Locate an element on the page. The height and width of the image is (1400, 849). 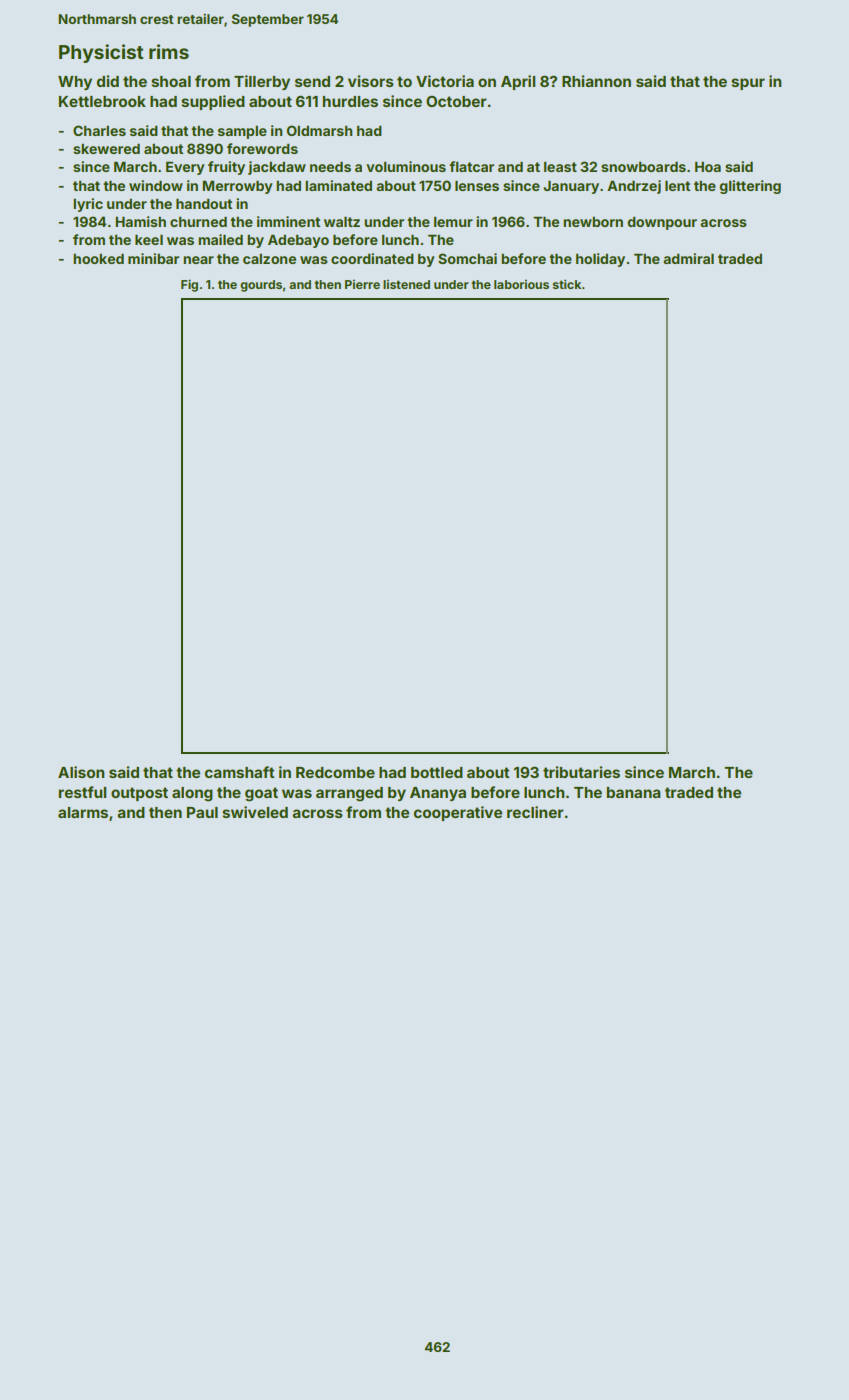
tributaries is located at coordinates (581, 772).
